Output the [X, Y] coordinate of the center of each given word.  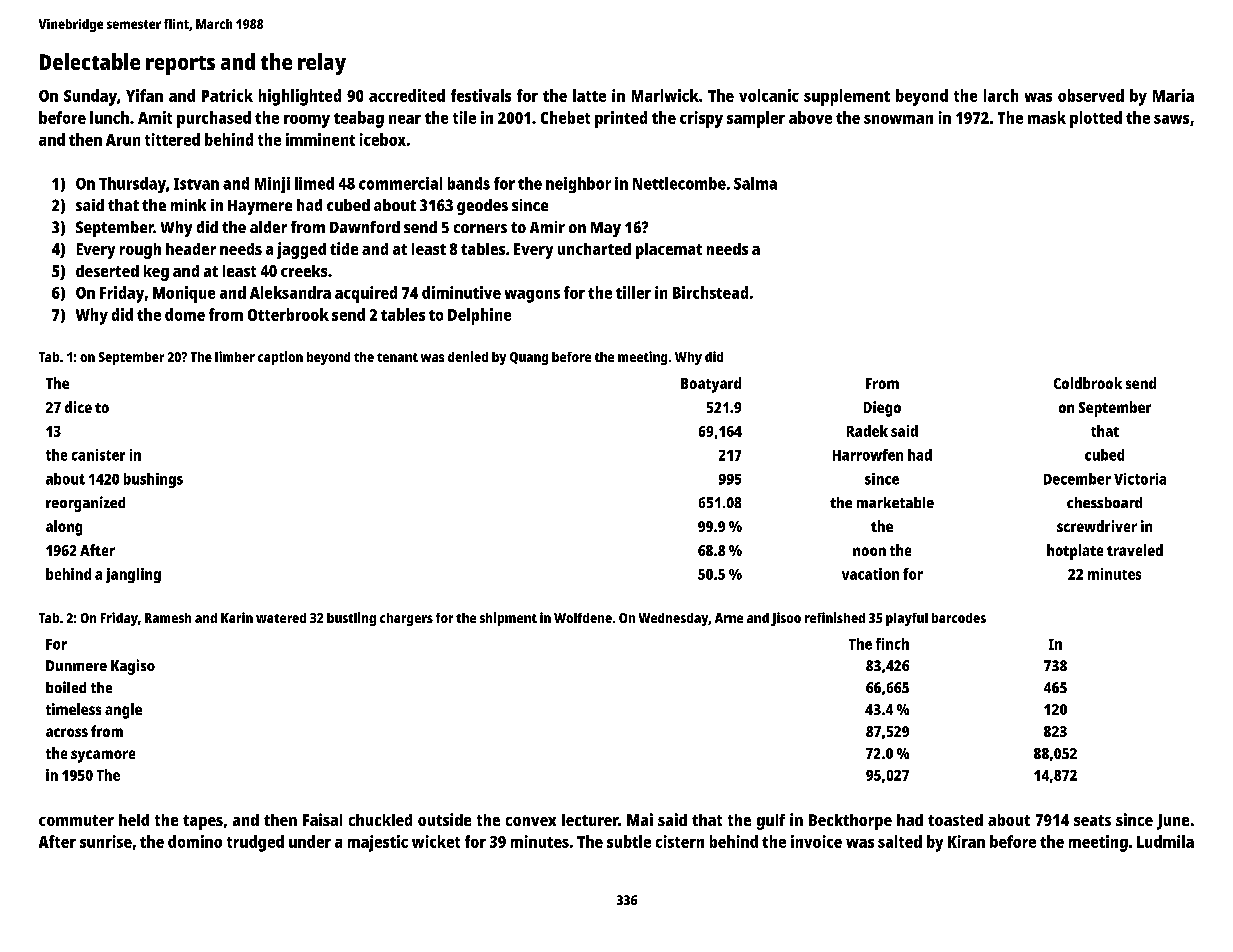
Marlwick [665, 95]
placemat [669, 251]
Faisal [322, 819]
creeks [304, 271]
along [64, 528]
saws [1171, 119]
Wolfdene [583, 618]
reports [180, 65]
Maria [1173, 95]
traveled [1135, 550]
